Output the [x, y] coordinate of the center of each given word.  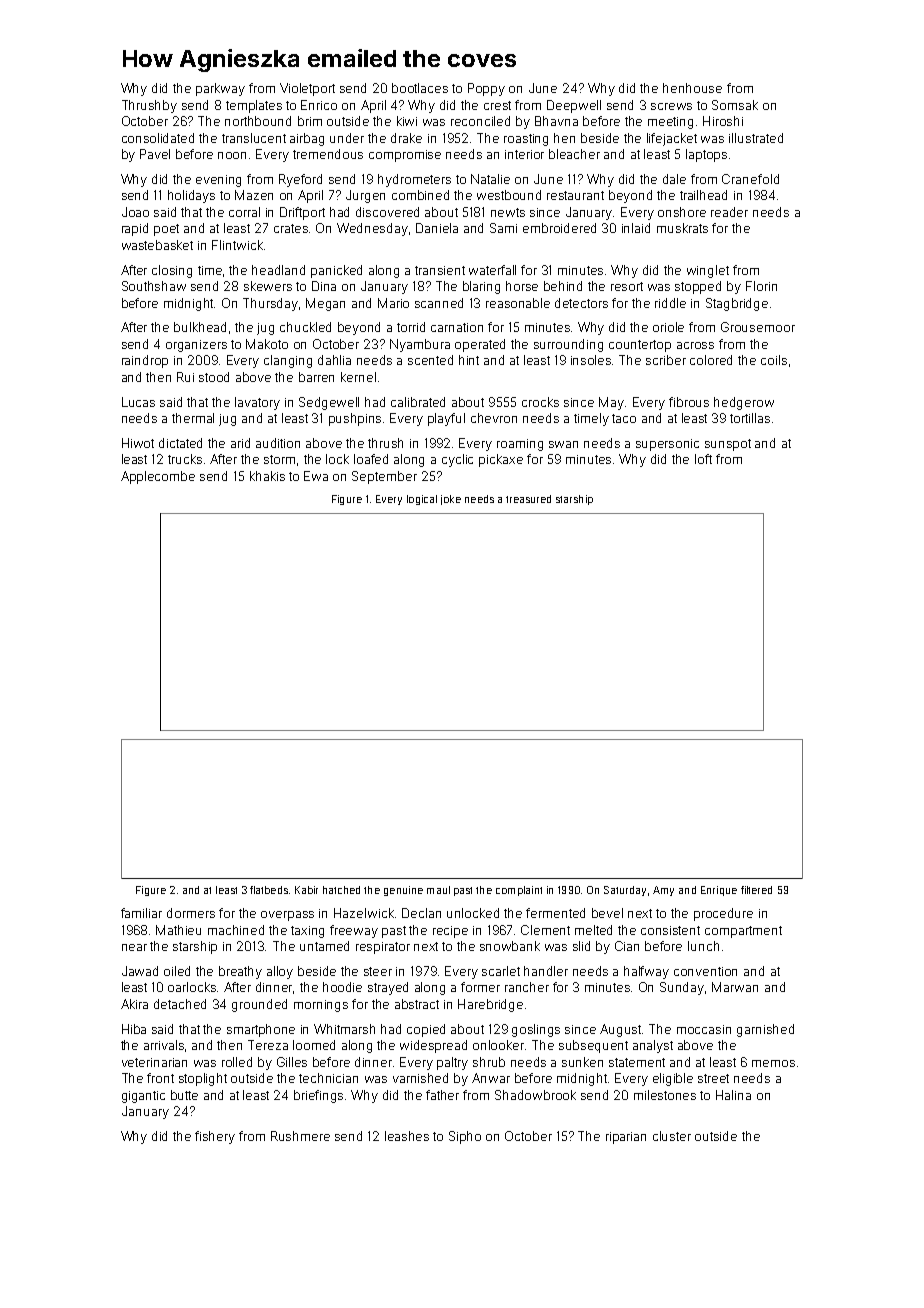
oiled [177, 971]
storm [279, 459]
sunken [582, 1062]
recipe [450, 932]
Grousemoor [758, 327]
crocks [540, 402]
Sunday [682, 988]
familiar [141, 913]
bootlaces [420, 88]
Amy [663, 891]
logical [422, 500]
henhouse [692, 88]
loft [703, 459]
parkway [220, 89]
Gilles [292, 1062]
